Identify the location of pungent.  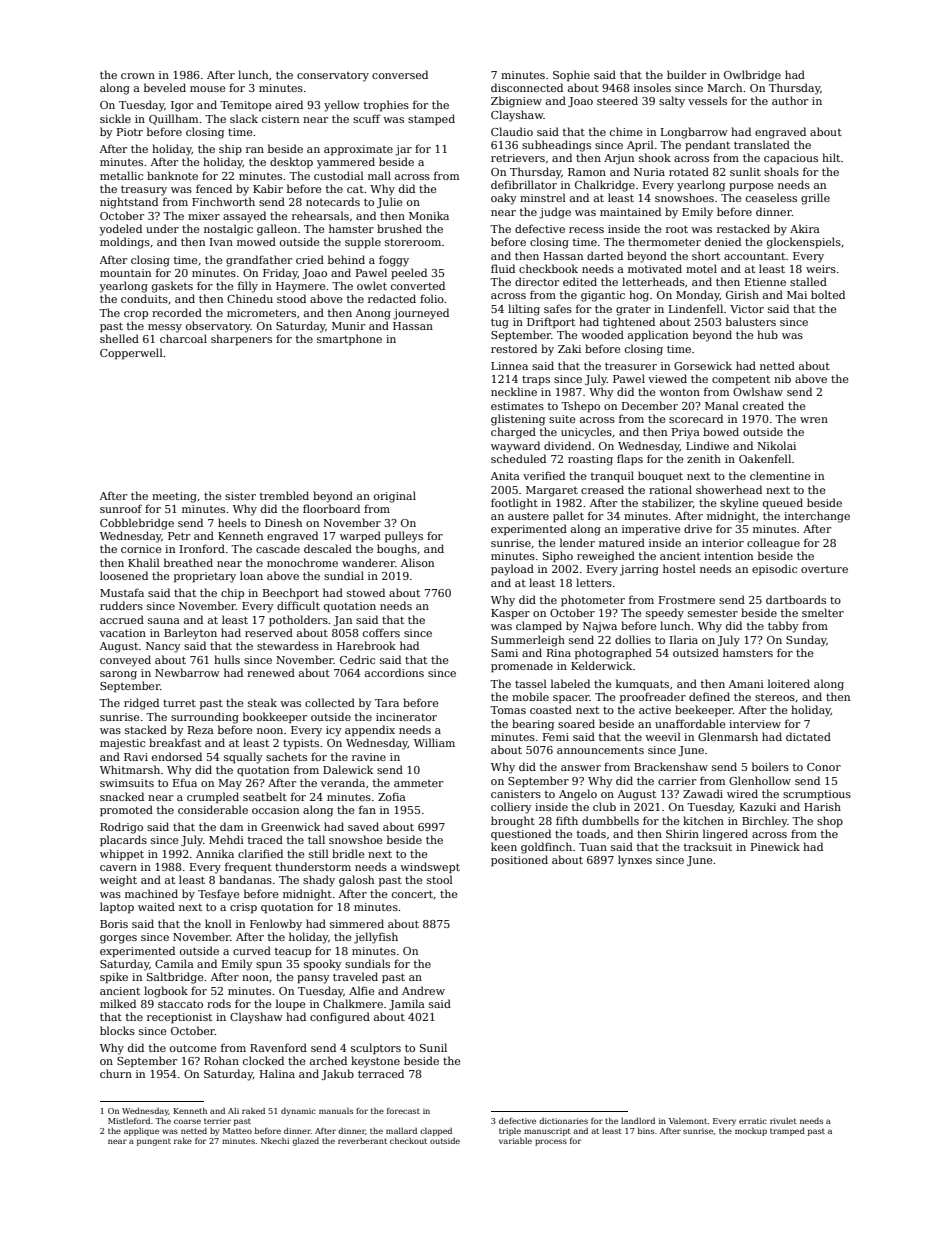
(154, 1142).
